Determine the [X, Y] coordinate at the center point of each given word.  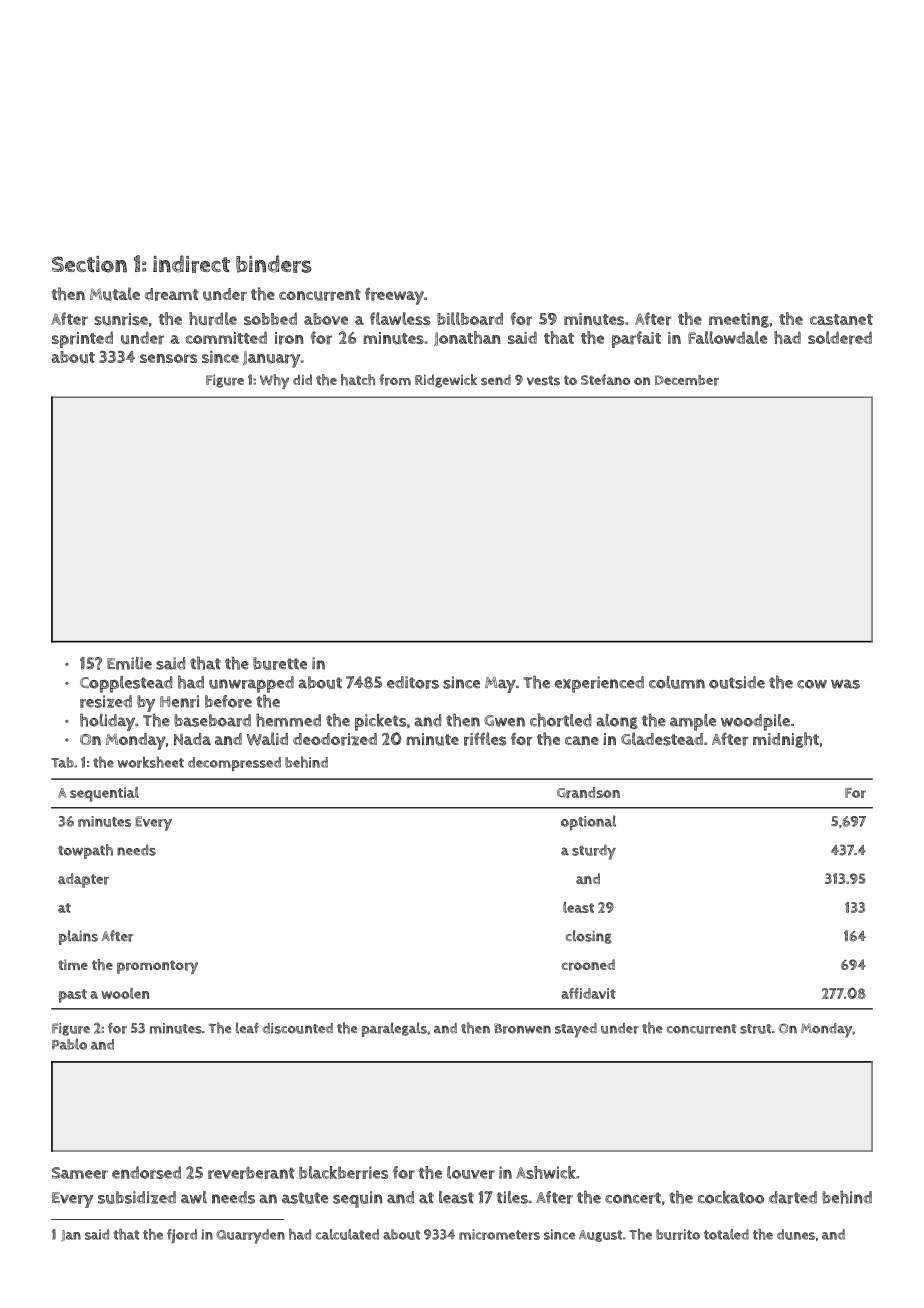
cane [582, 740]
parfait [636, 339]
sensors [168, 358]
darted [793, 1197]
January [271, 359]
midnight [786, 740]
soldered [840, 338]
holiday [107, 722]
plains [78, 937]
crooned [588, 965]
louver [471, 1172]
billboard [470, 318]
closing [589, 937]
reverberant [251, 1172]
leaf [247, 1028]
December [687, 380]
